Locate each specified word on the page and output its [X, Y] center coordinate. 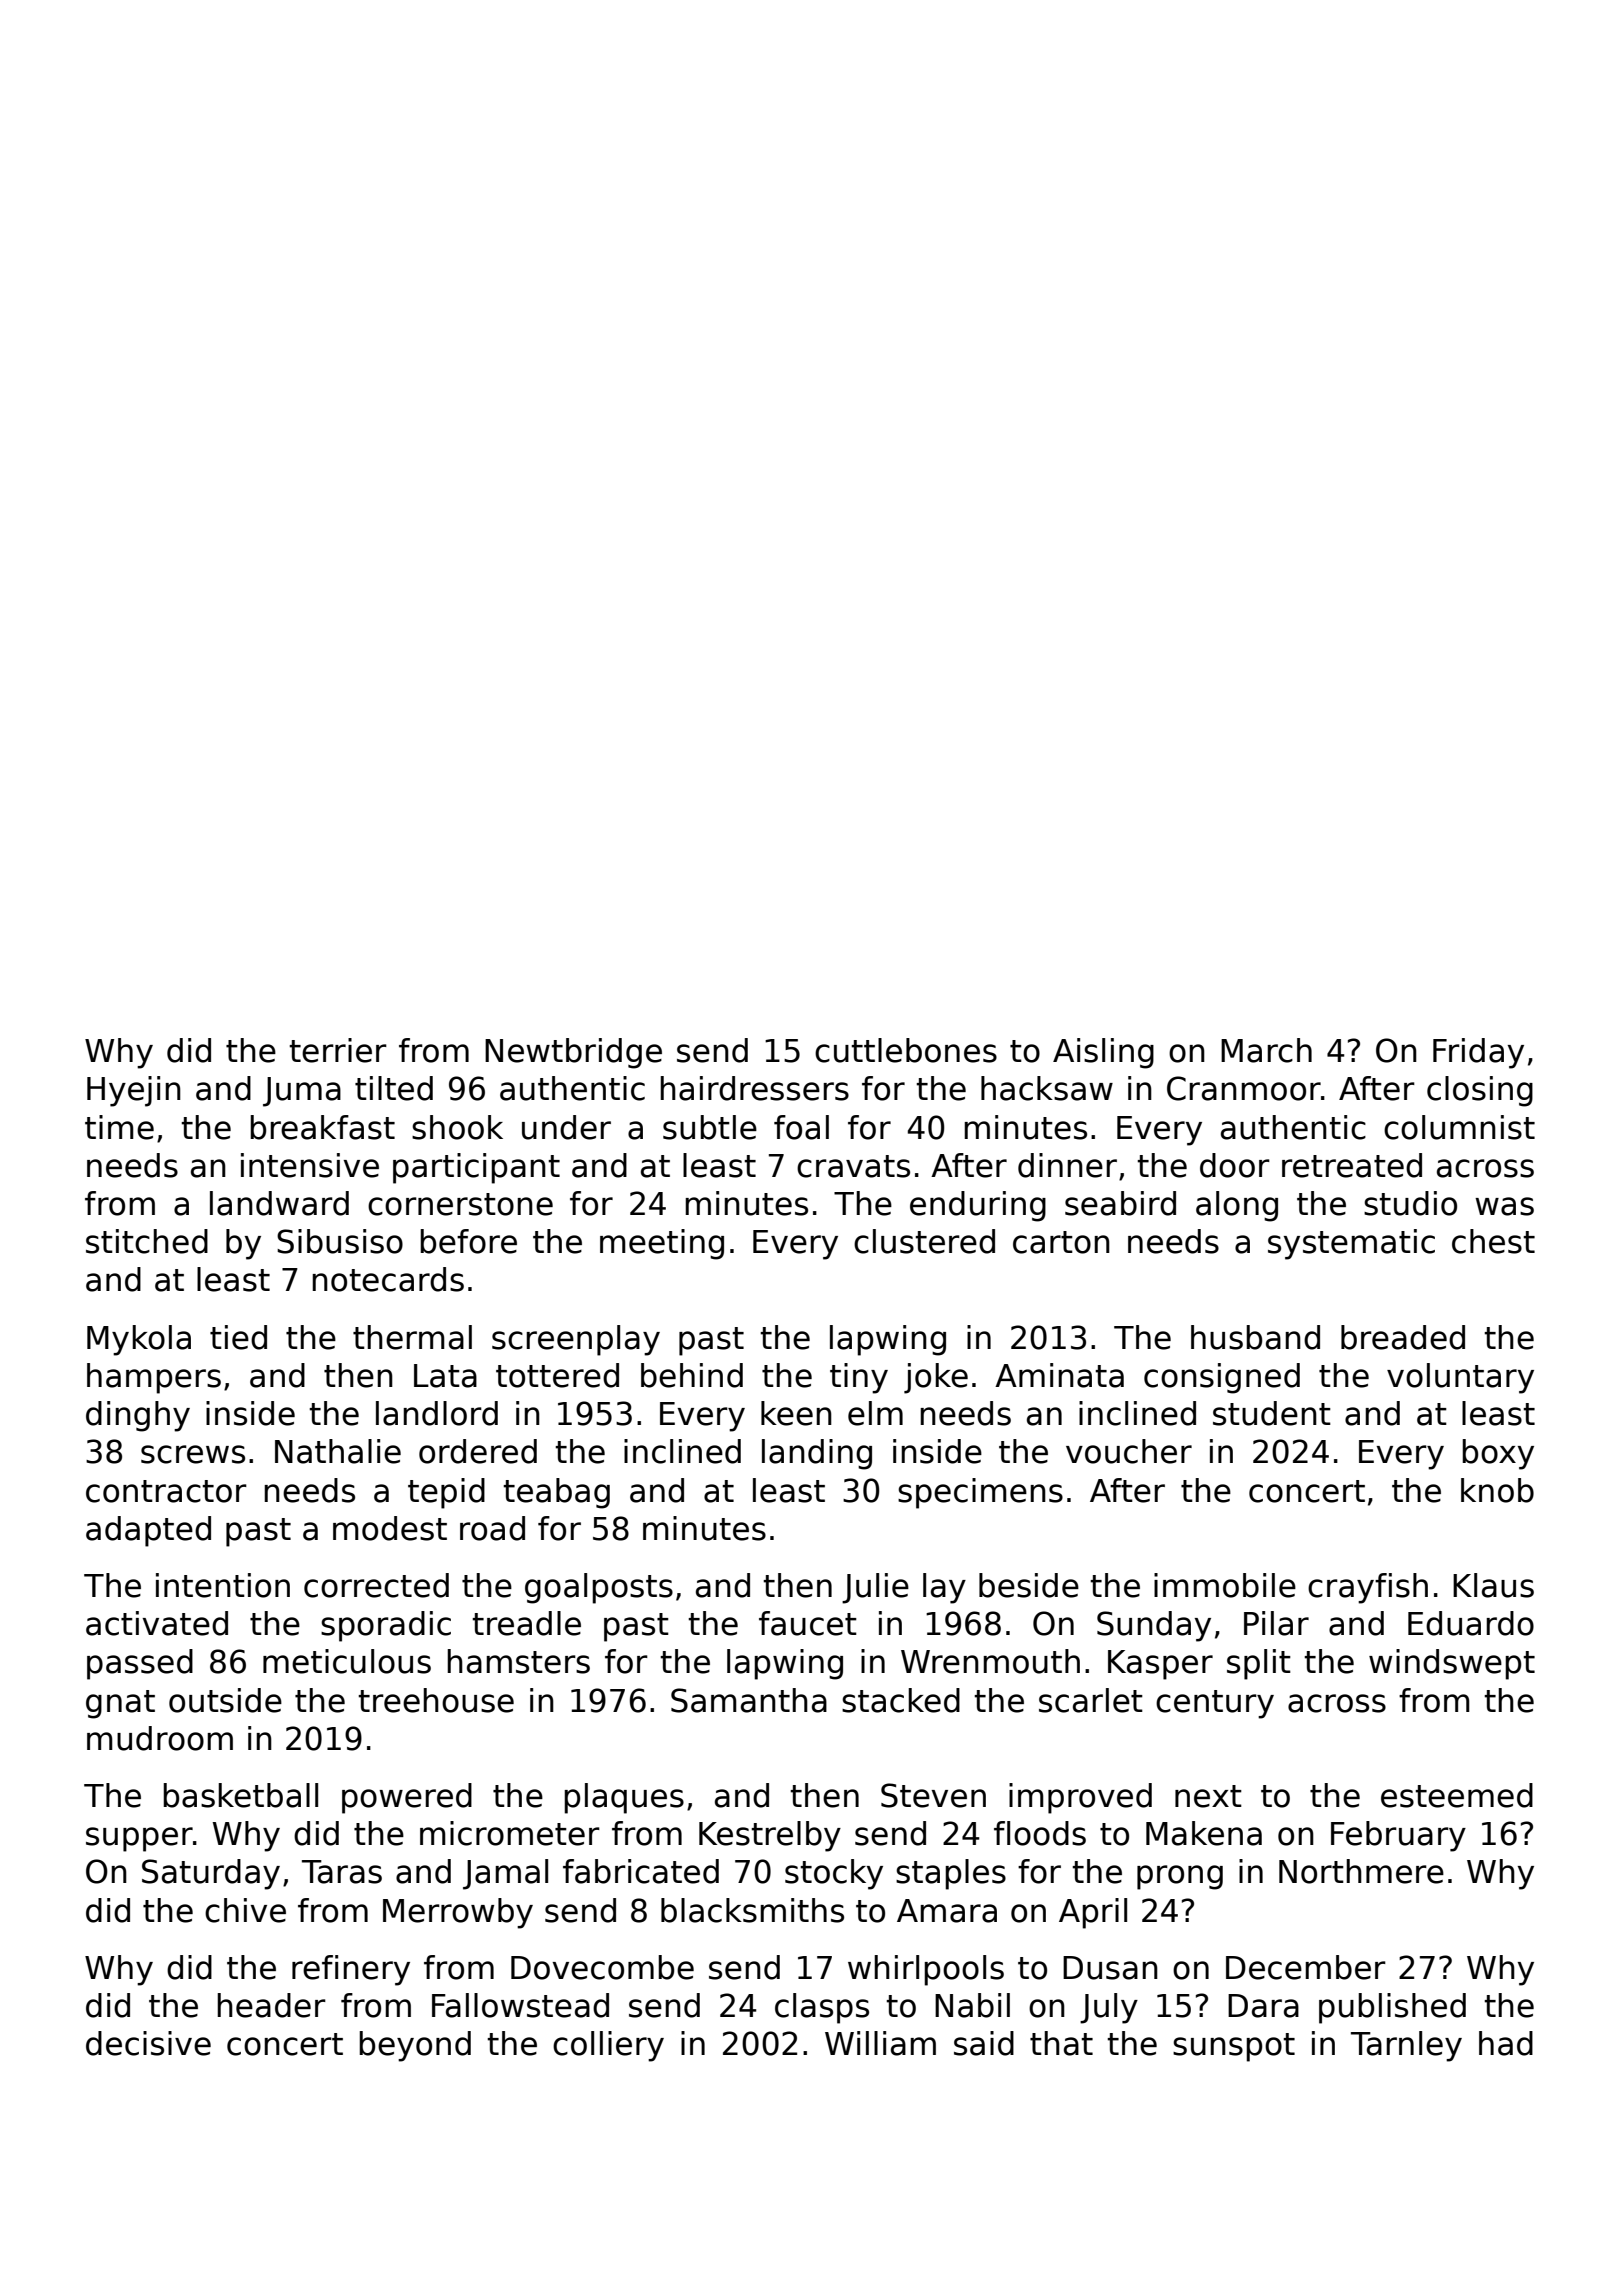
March [1266, 1050]
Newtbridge [573, 1053]
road [492, 1528]
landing [817, 1454]
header [271, 2005]
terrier [338, 1050]
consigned [1222, 1378]
